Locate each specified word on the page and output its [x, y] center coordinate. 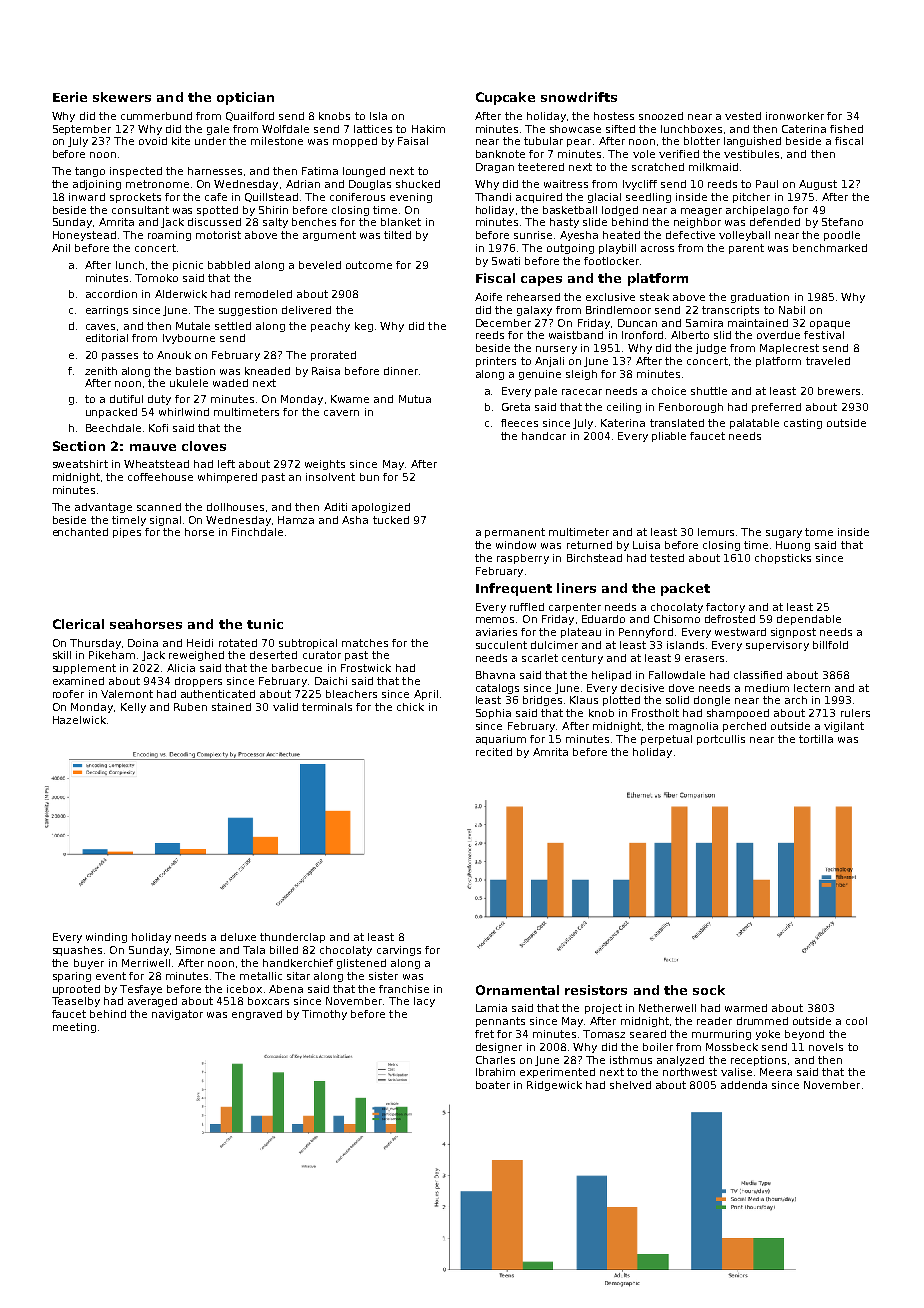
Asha [355, 520]
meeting [74, 1028]
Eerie [70, 97]
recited [494, 752]
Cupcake [505, 98]
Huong [793, 546]
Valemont [127, 694]
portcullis [721, 740]
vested [743, 116]
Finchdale [257, 532]
